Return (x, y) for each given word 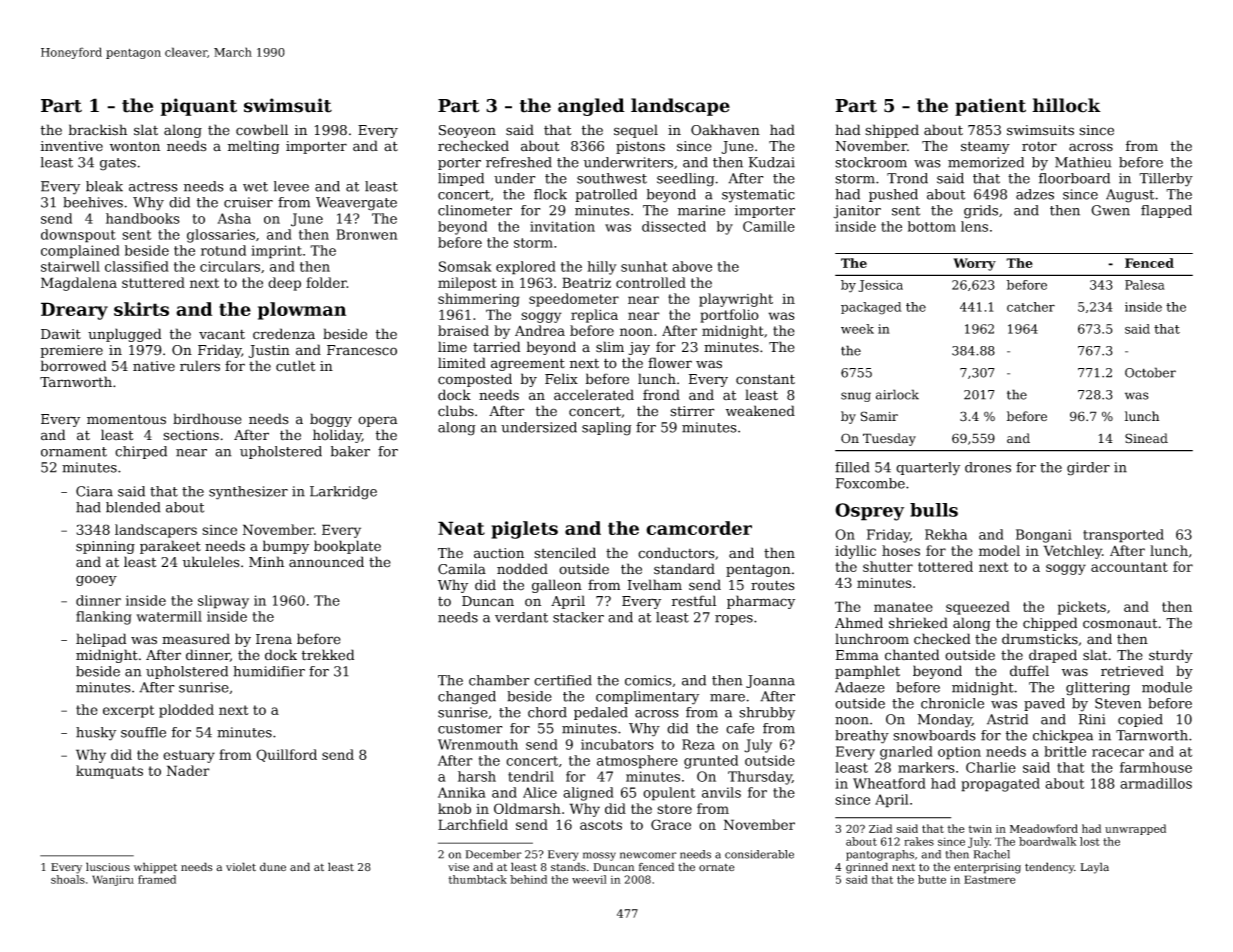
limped (461, 179)
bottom (932, 226)
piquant (199, 107)
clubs (456, 411)
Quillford (286, 755)
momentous (126, 419)
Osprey (869, 512)
